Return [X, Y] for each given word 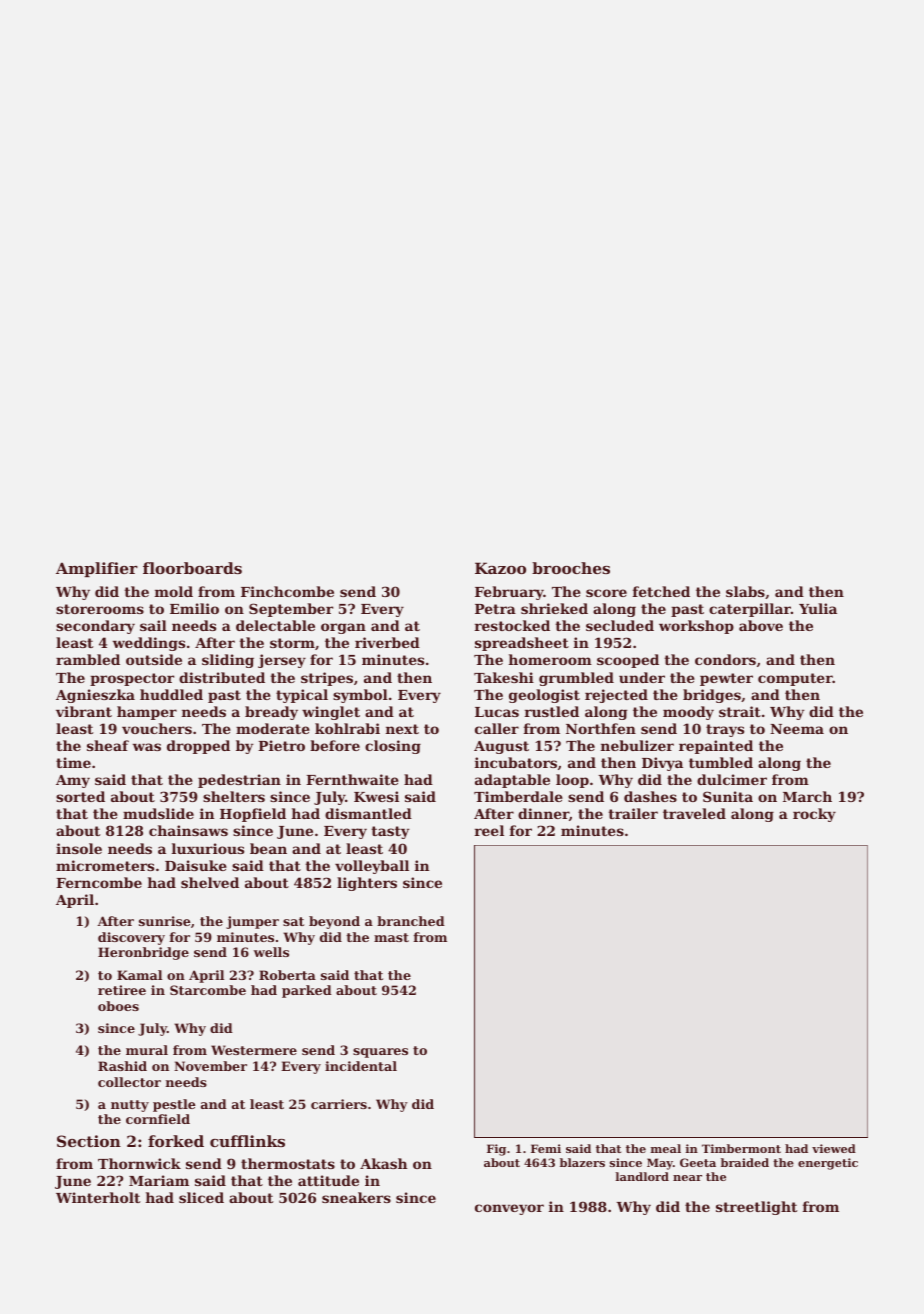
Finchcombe [287, 591]
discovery [131, 938]
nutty [130, 1106]
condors [725, 659]
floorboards [192, 568]
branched [411, 921]
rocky [814, 815]
